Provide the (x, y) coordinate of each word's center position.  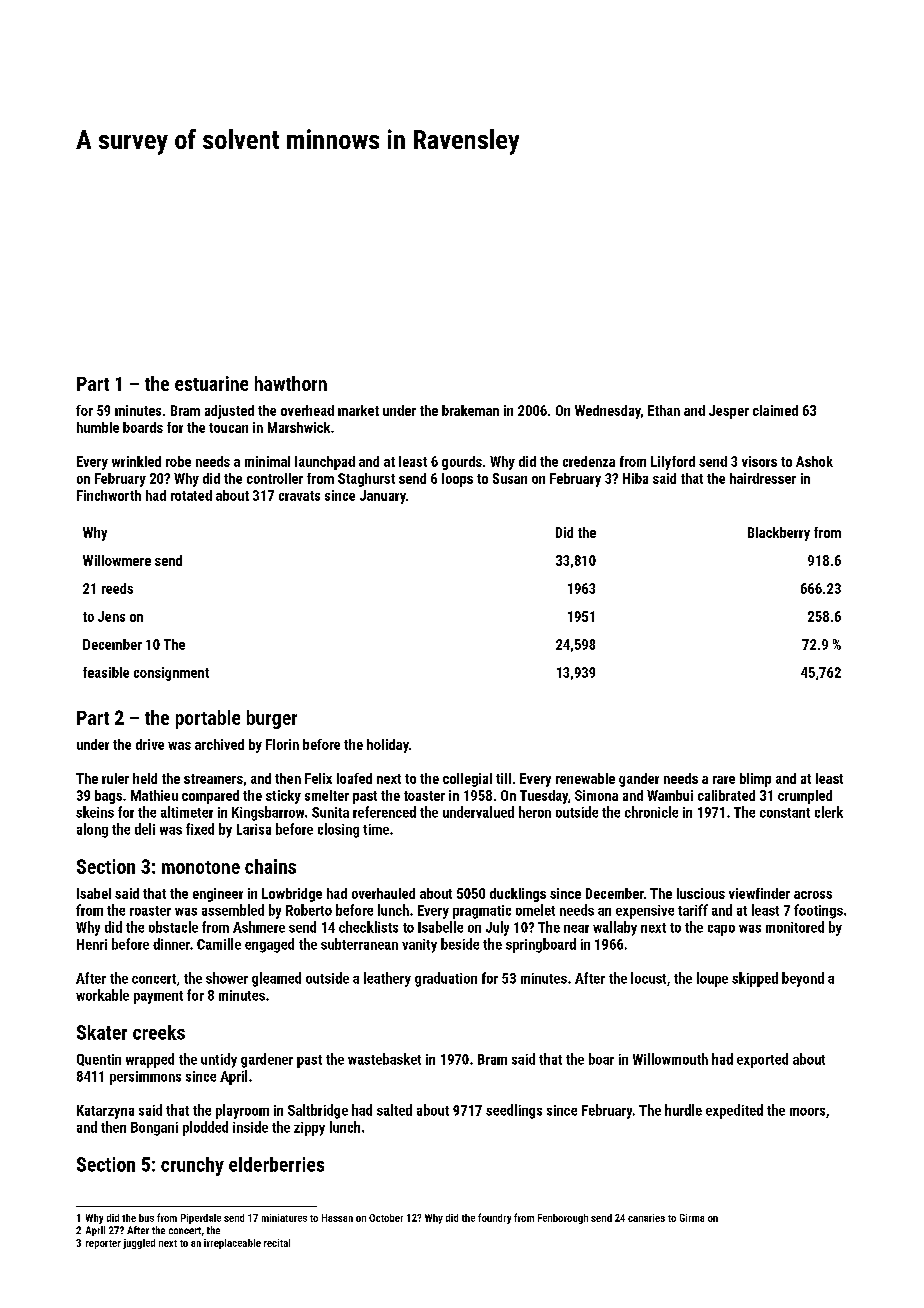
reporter (103, 1244)
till (503, 778)
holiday (388, 746)
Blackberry (779, 534)
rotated (191, 495)
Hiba (635, 478)
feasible (106, 672)
